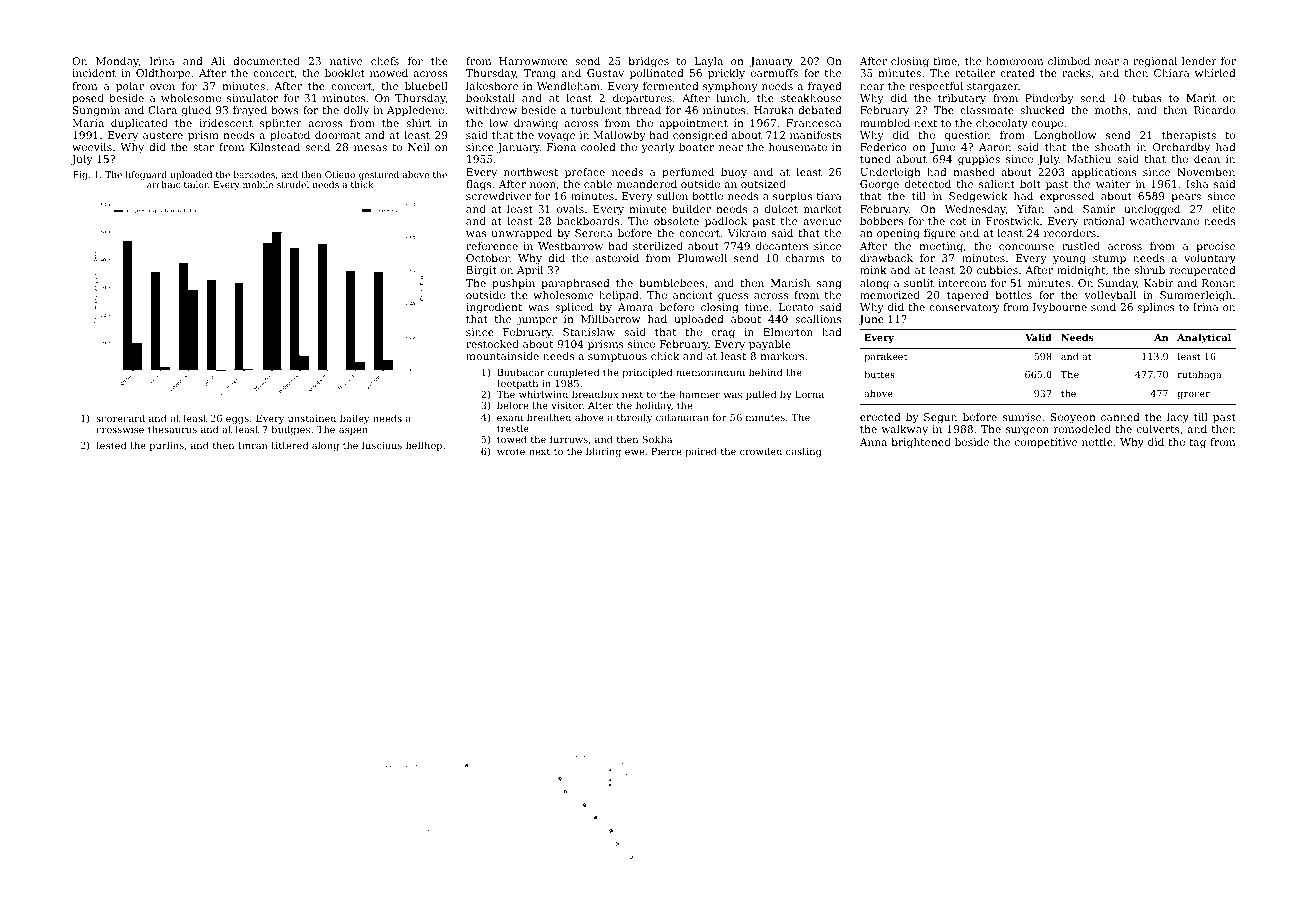  I want to click on regional, so click(1155, 62).
